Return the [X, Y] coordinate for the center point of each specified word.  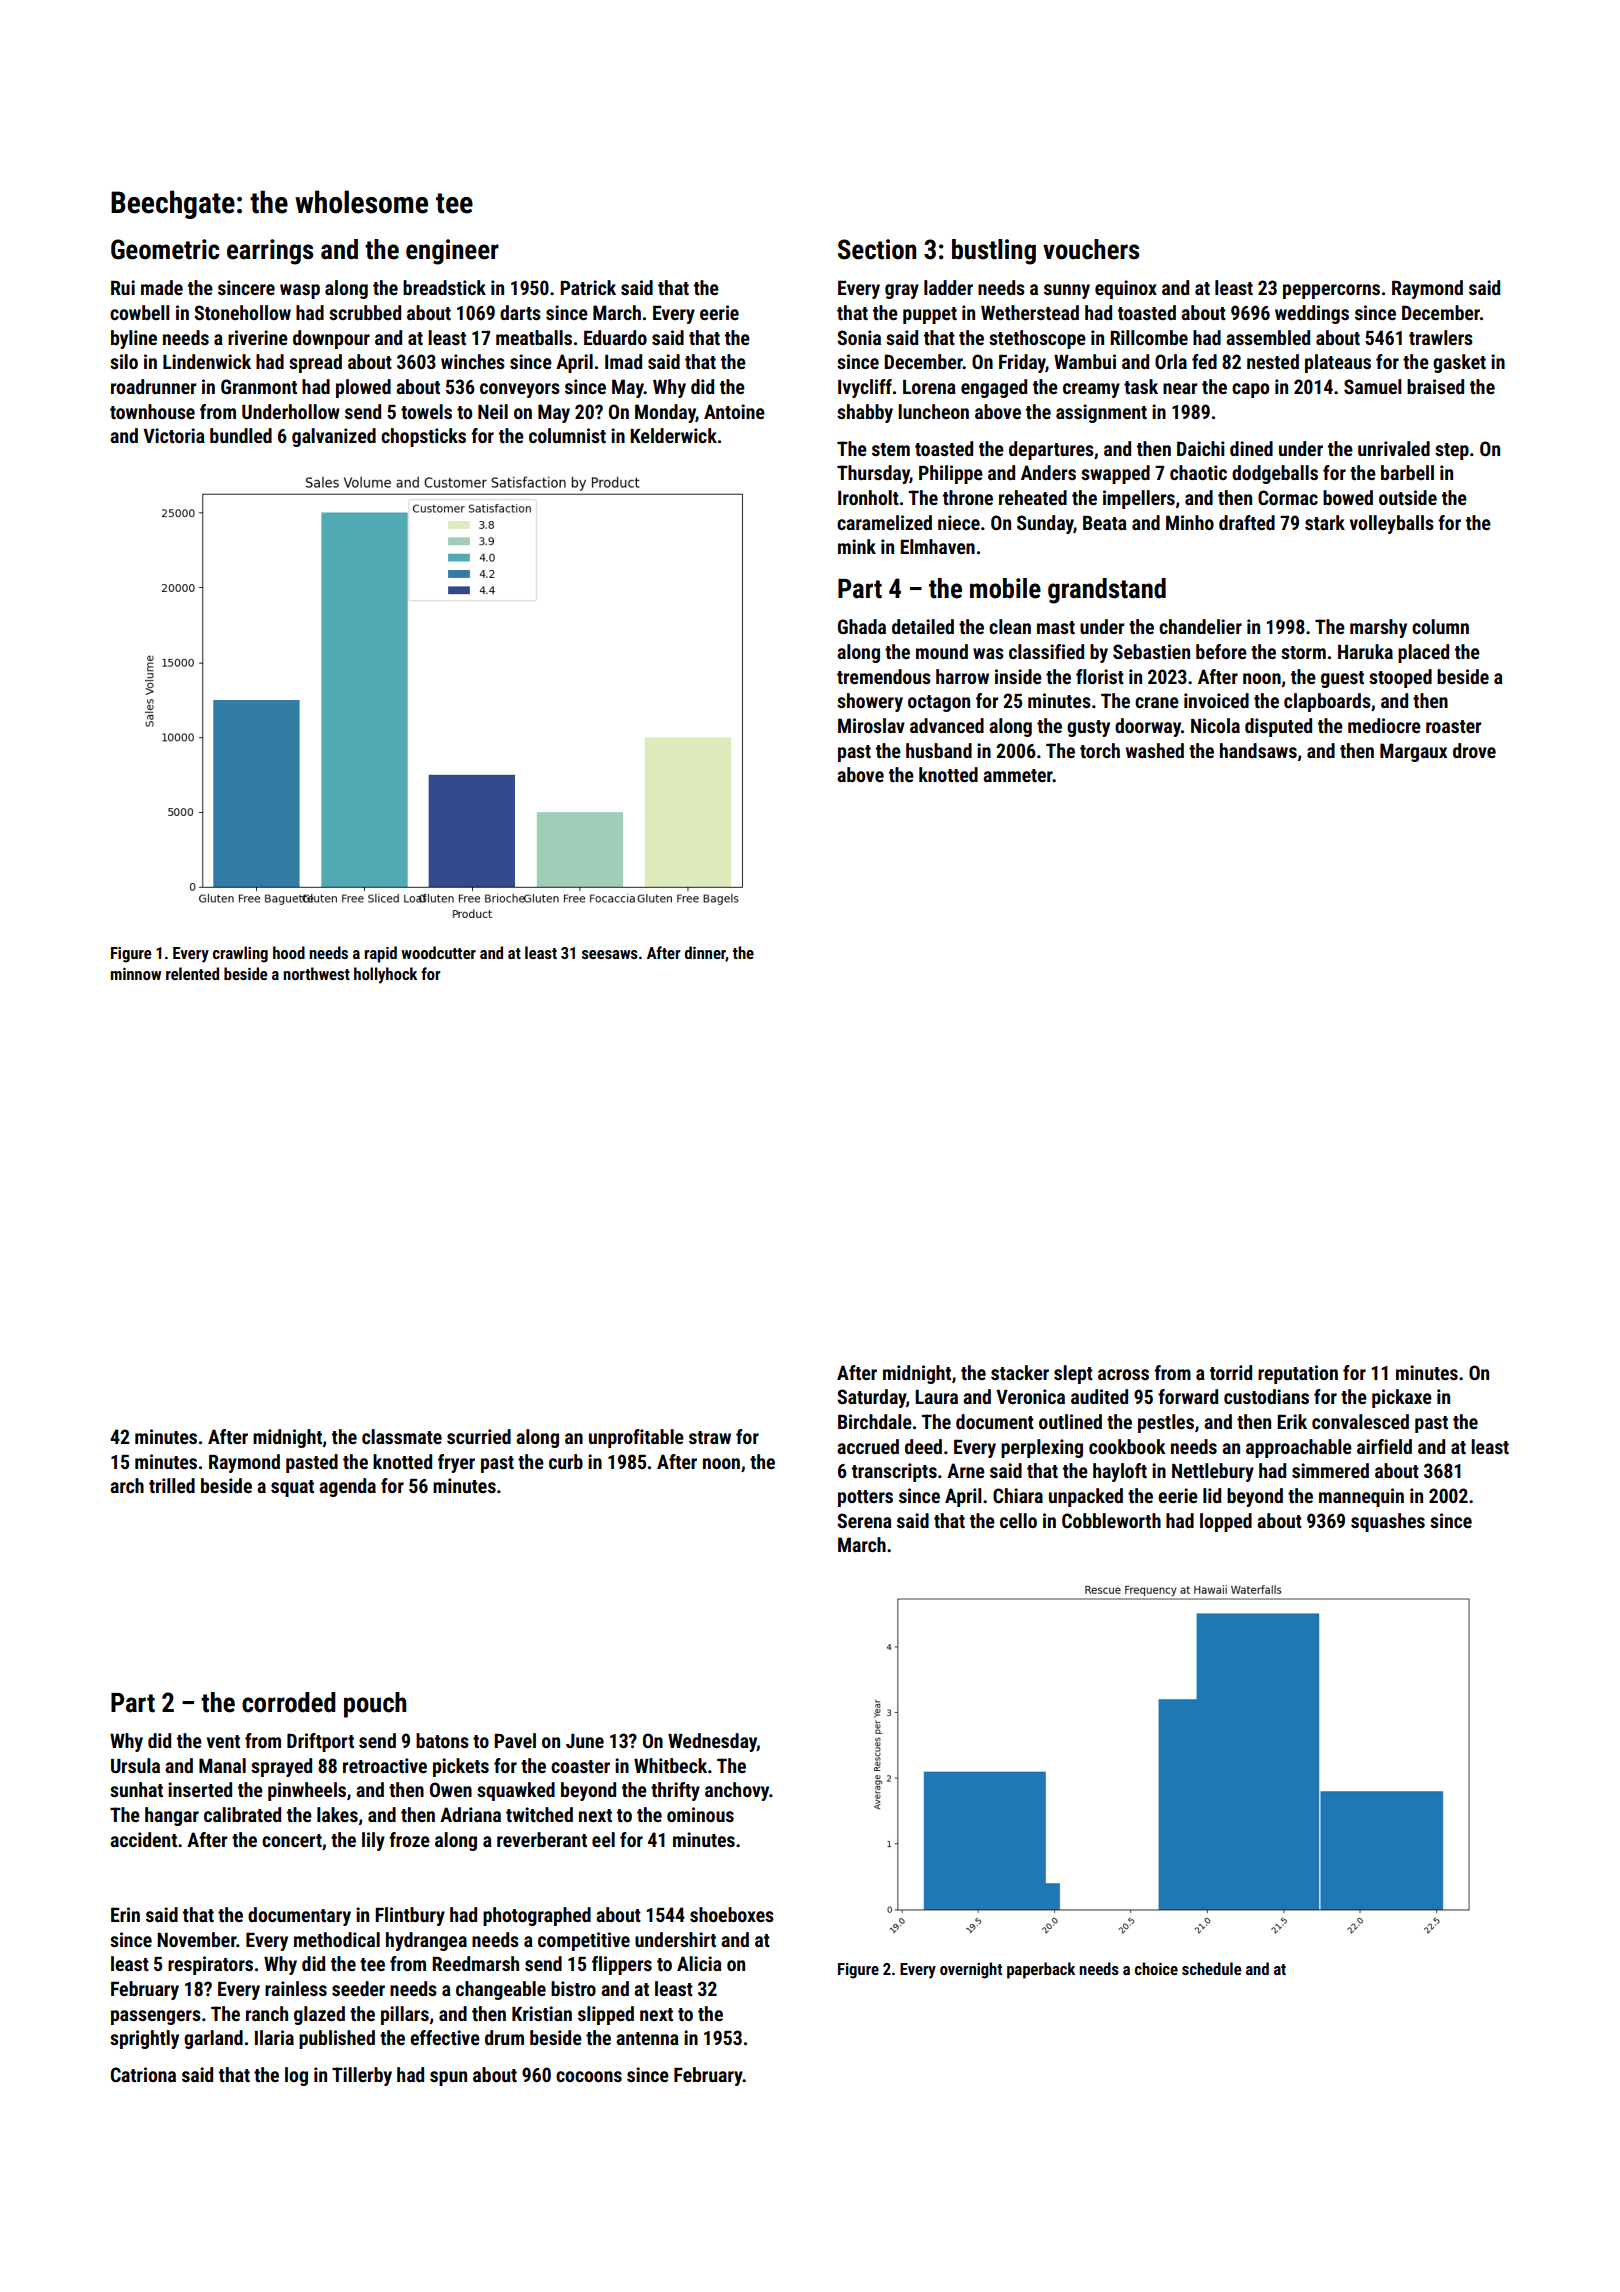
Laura [936, 1397]
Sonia [859, 337]
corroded [289, 1702]
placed [1423, 653]
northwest [316, 973]
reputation [1298, 1374]
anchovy [737, 1791]
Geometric [165, 249]
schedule [1211, 1968]
